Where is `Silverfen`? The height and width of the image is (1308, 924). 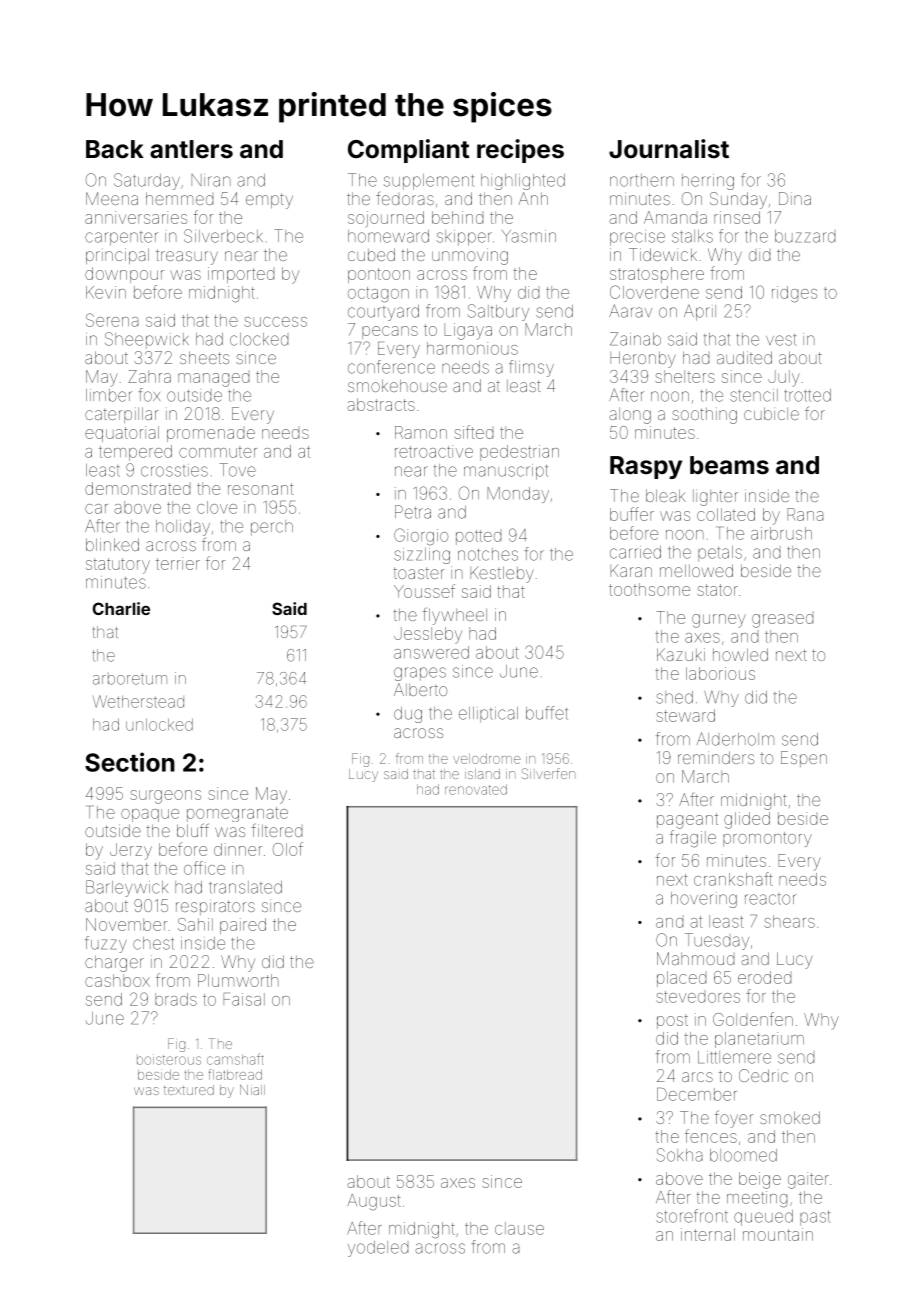 Silverfen is located at coordinates (548, 773).
